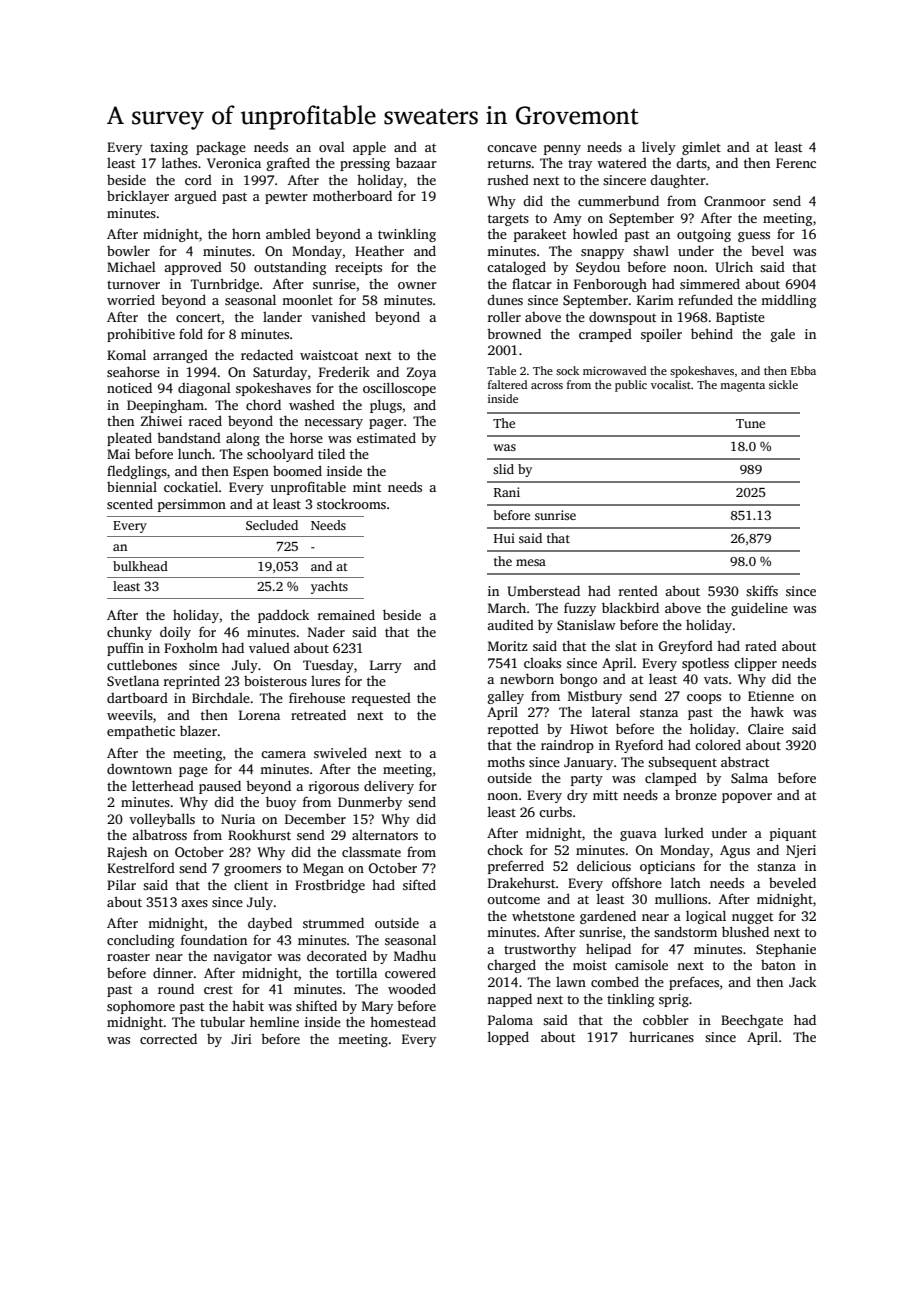 Image resolution: width=924 pixels, height=1314 pixels. I want to click on skiffs, so click(762, 590).
